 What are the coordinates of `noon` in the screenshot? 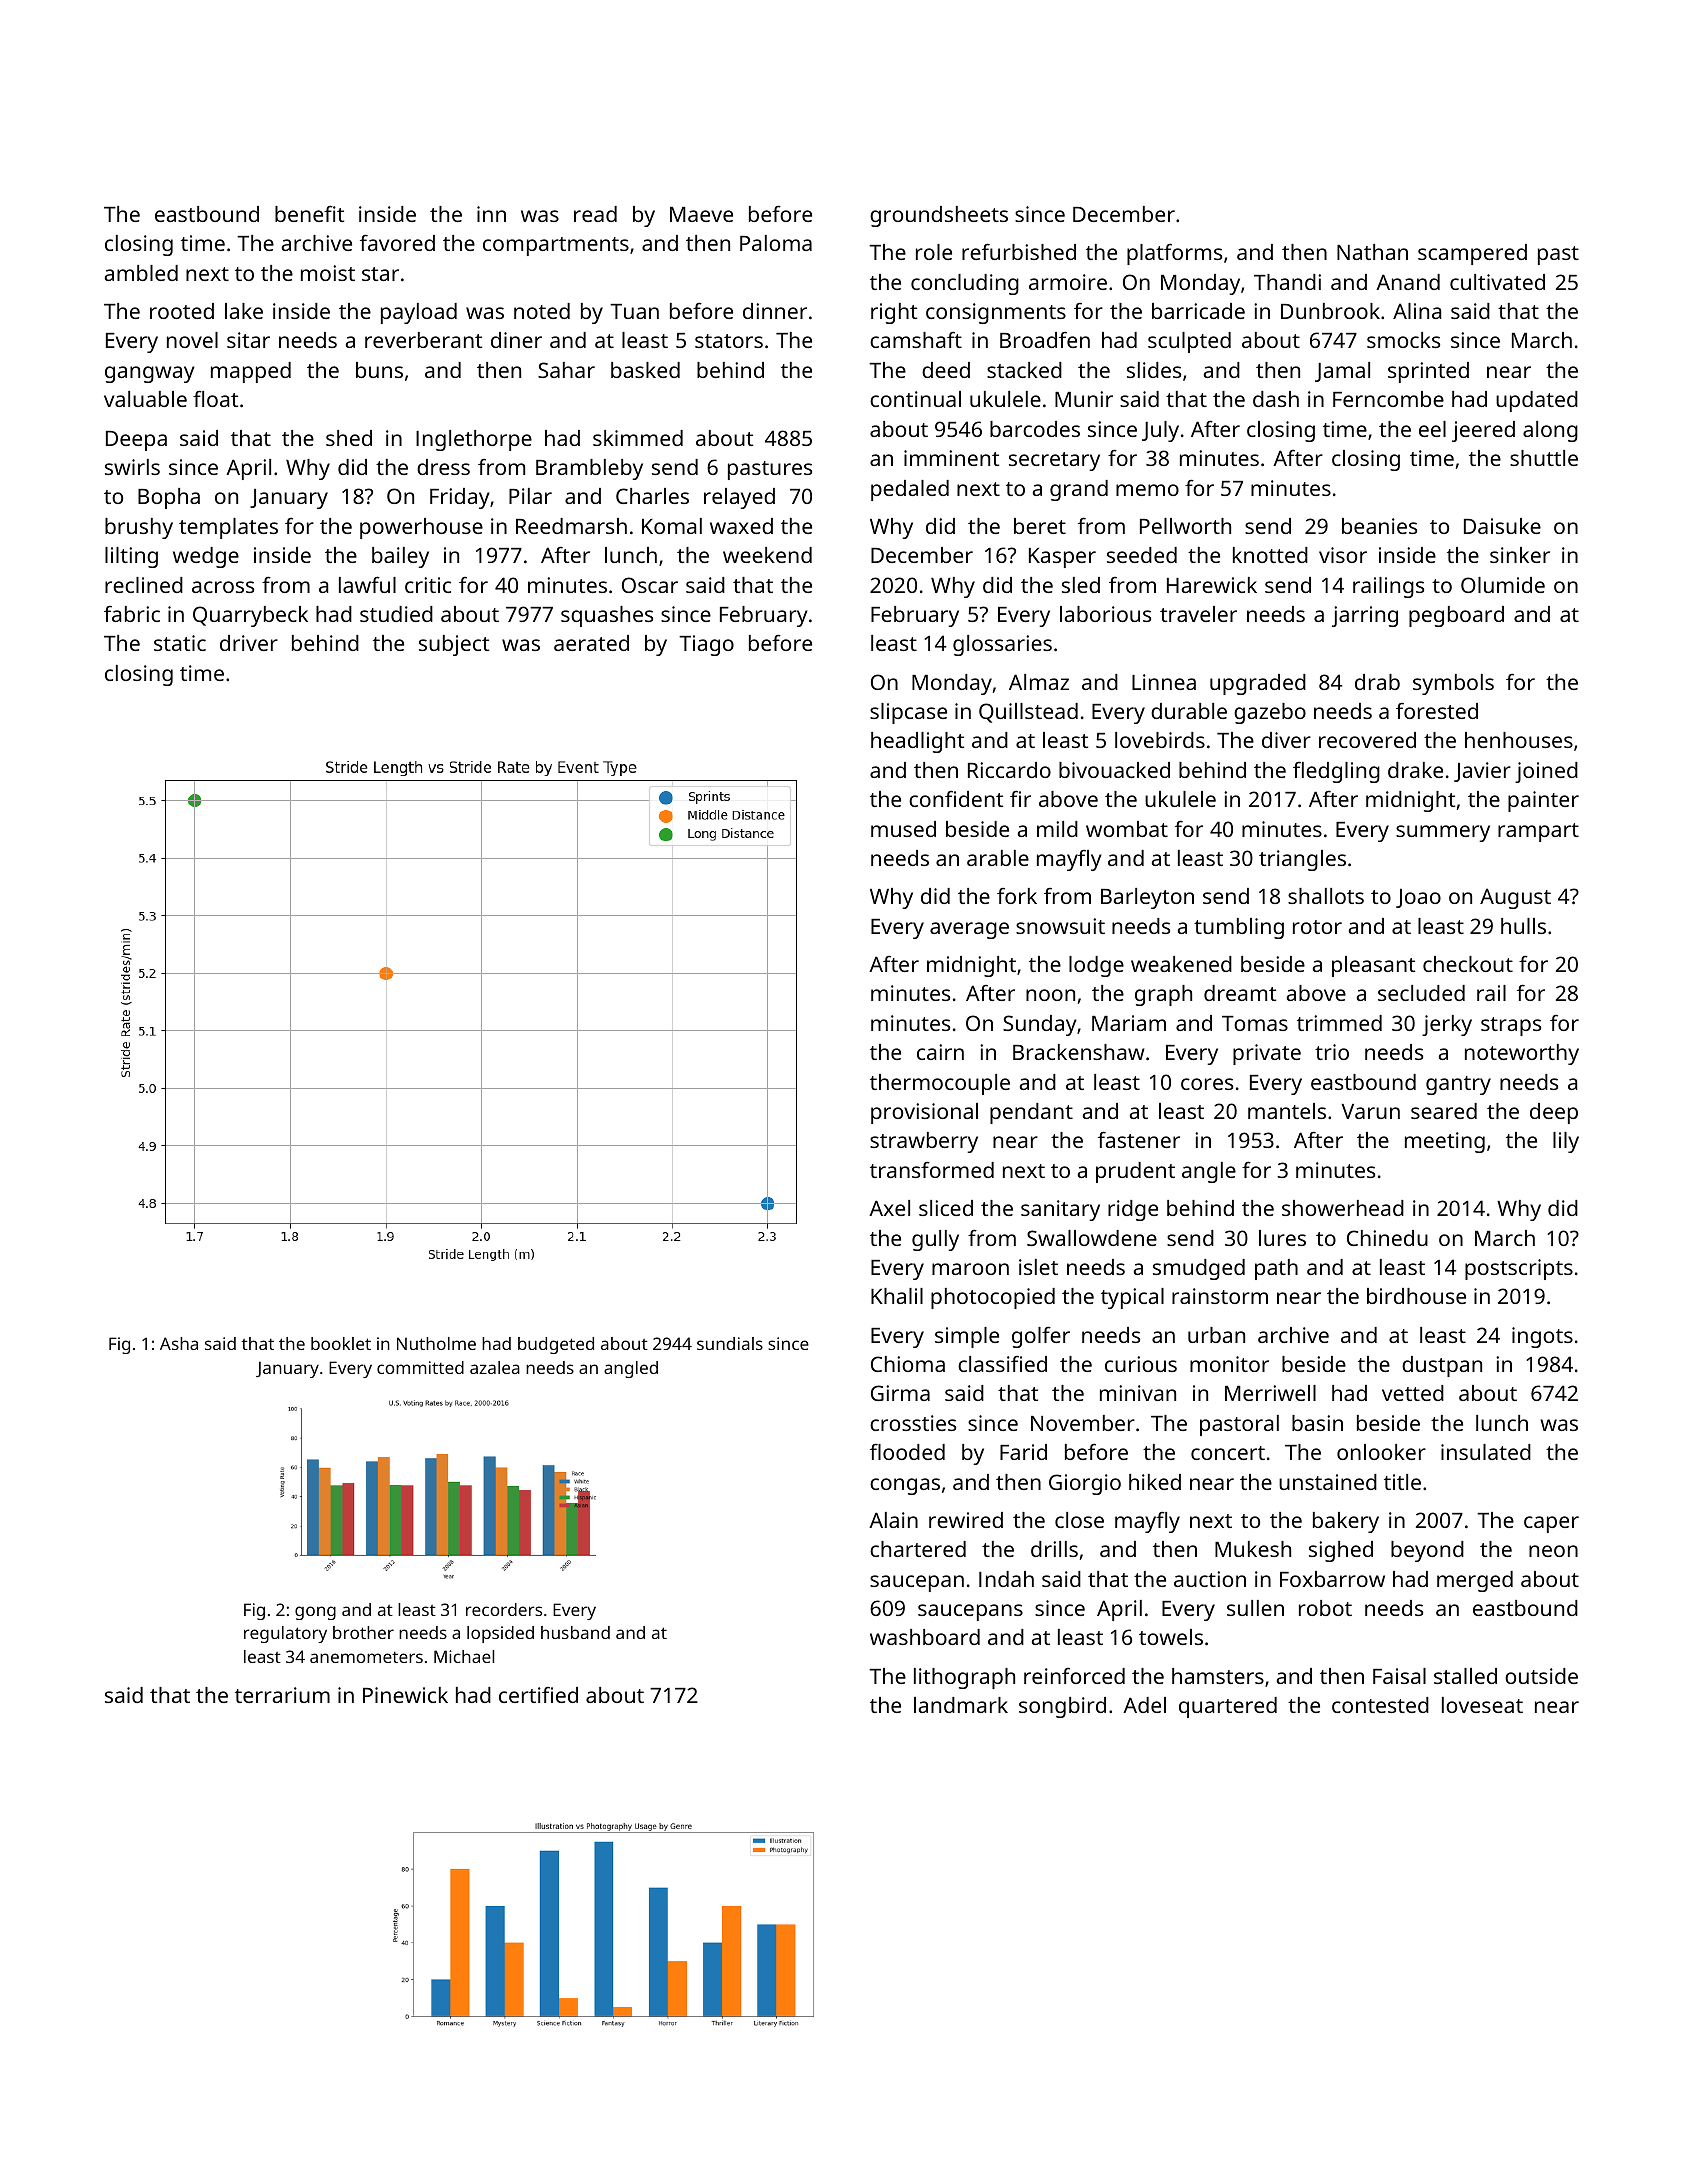 It's located at (1050, 995).
